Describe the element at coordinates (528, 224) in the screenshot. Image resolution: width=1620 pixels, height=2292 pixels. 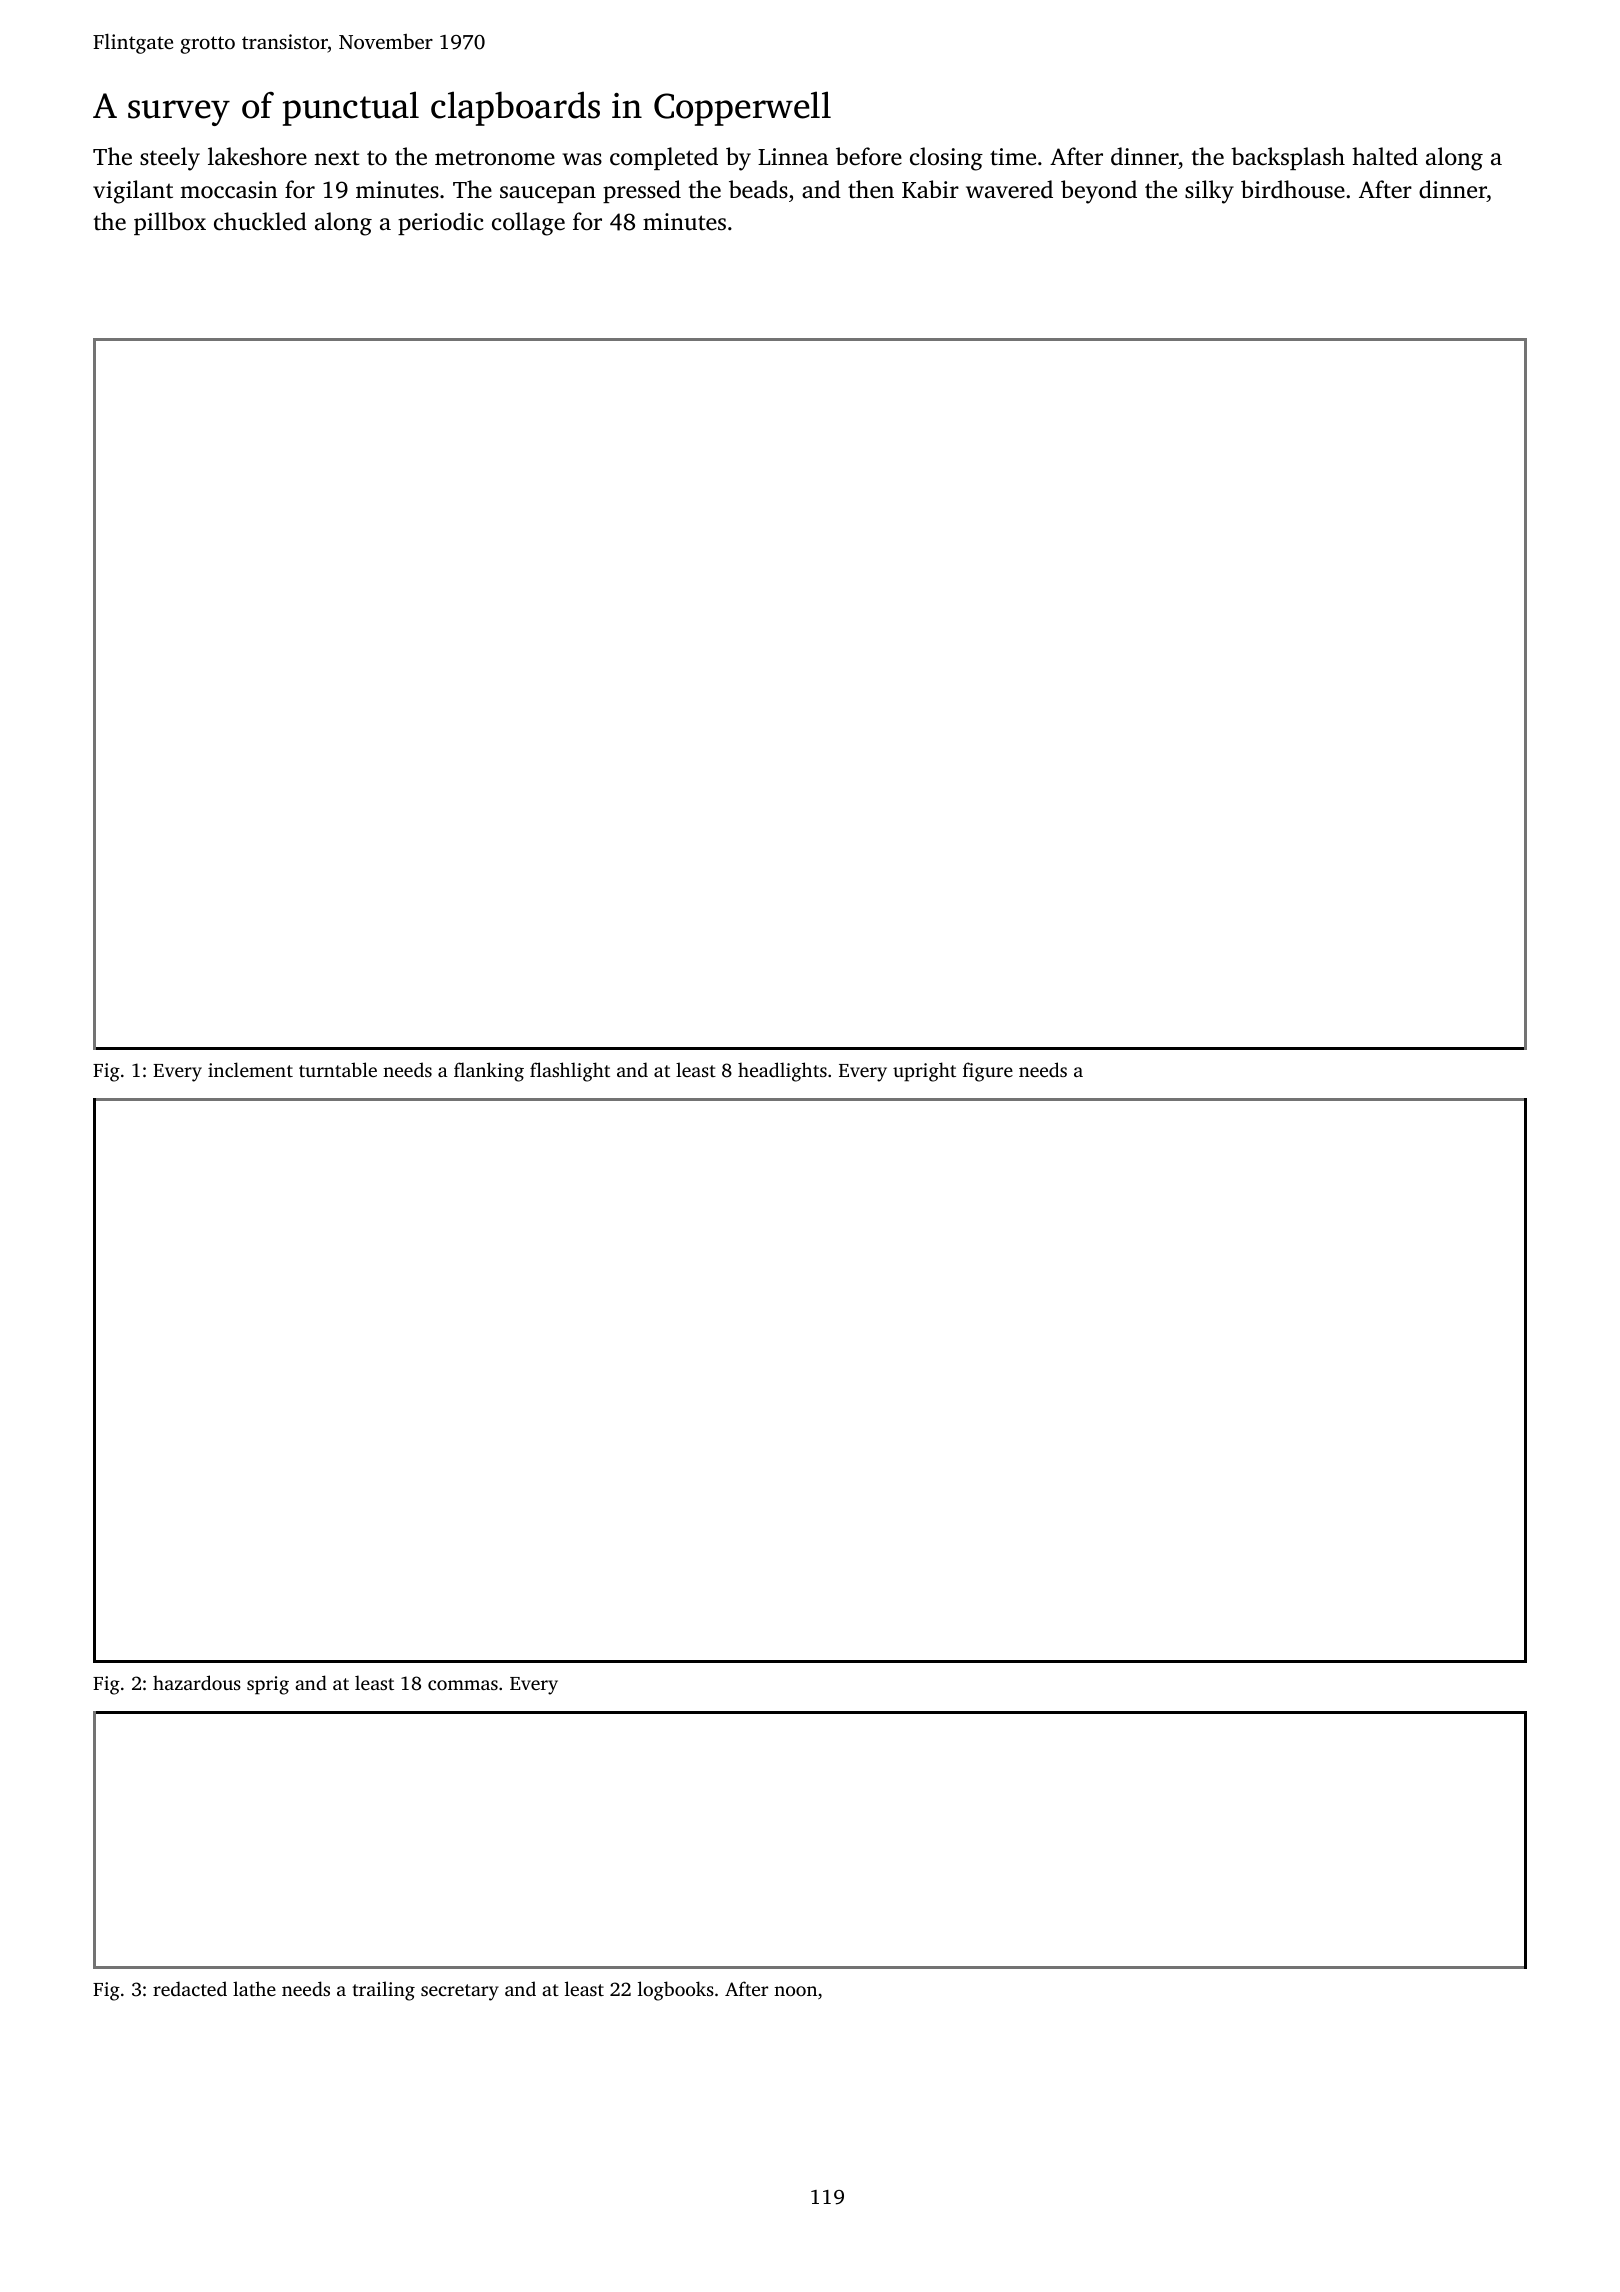
I see `collage` at that location.
